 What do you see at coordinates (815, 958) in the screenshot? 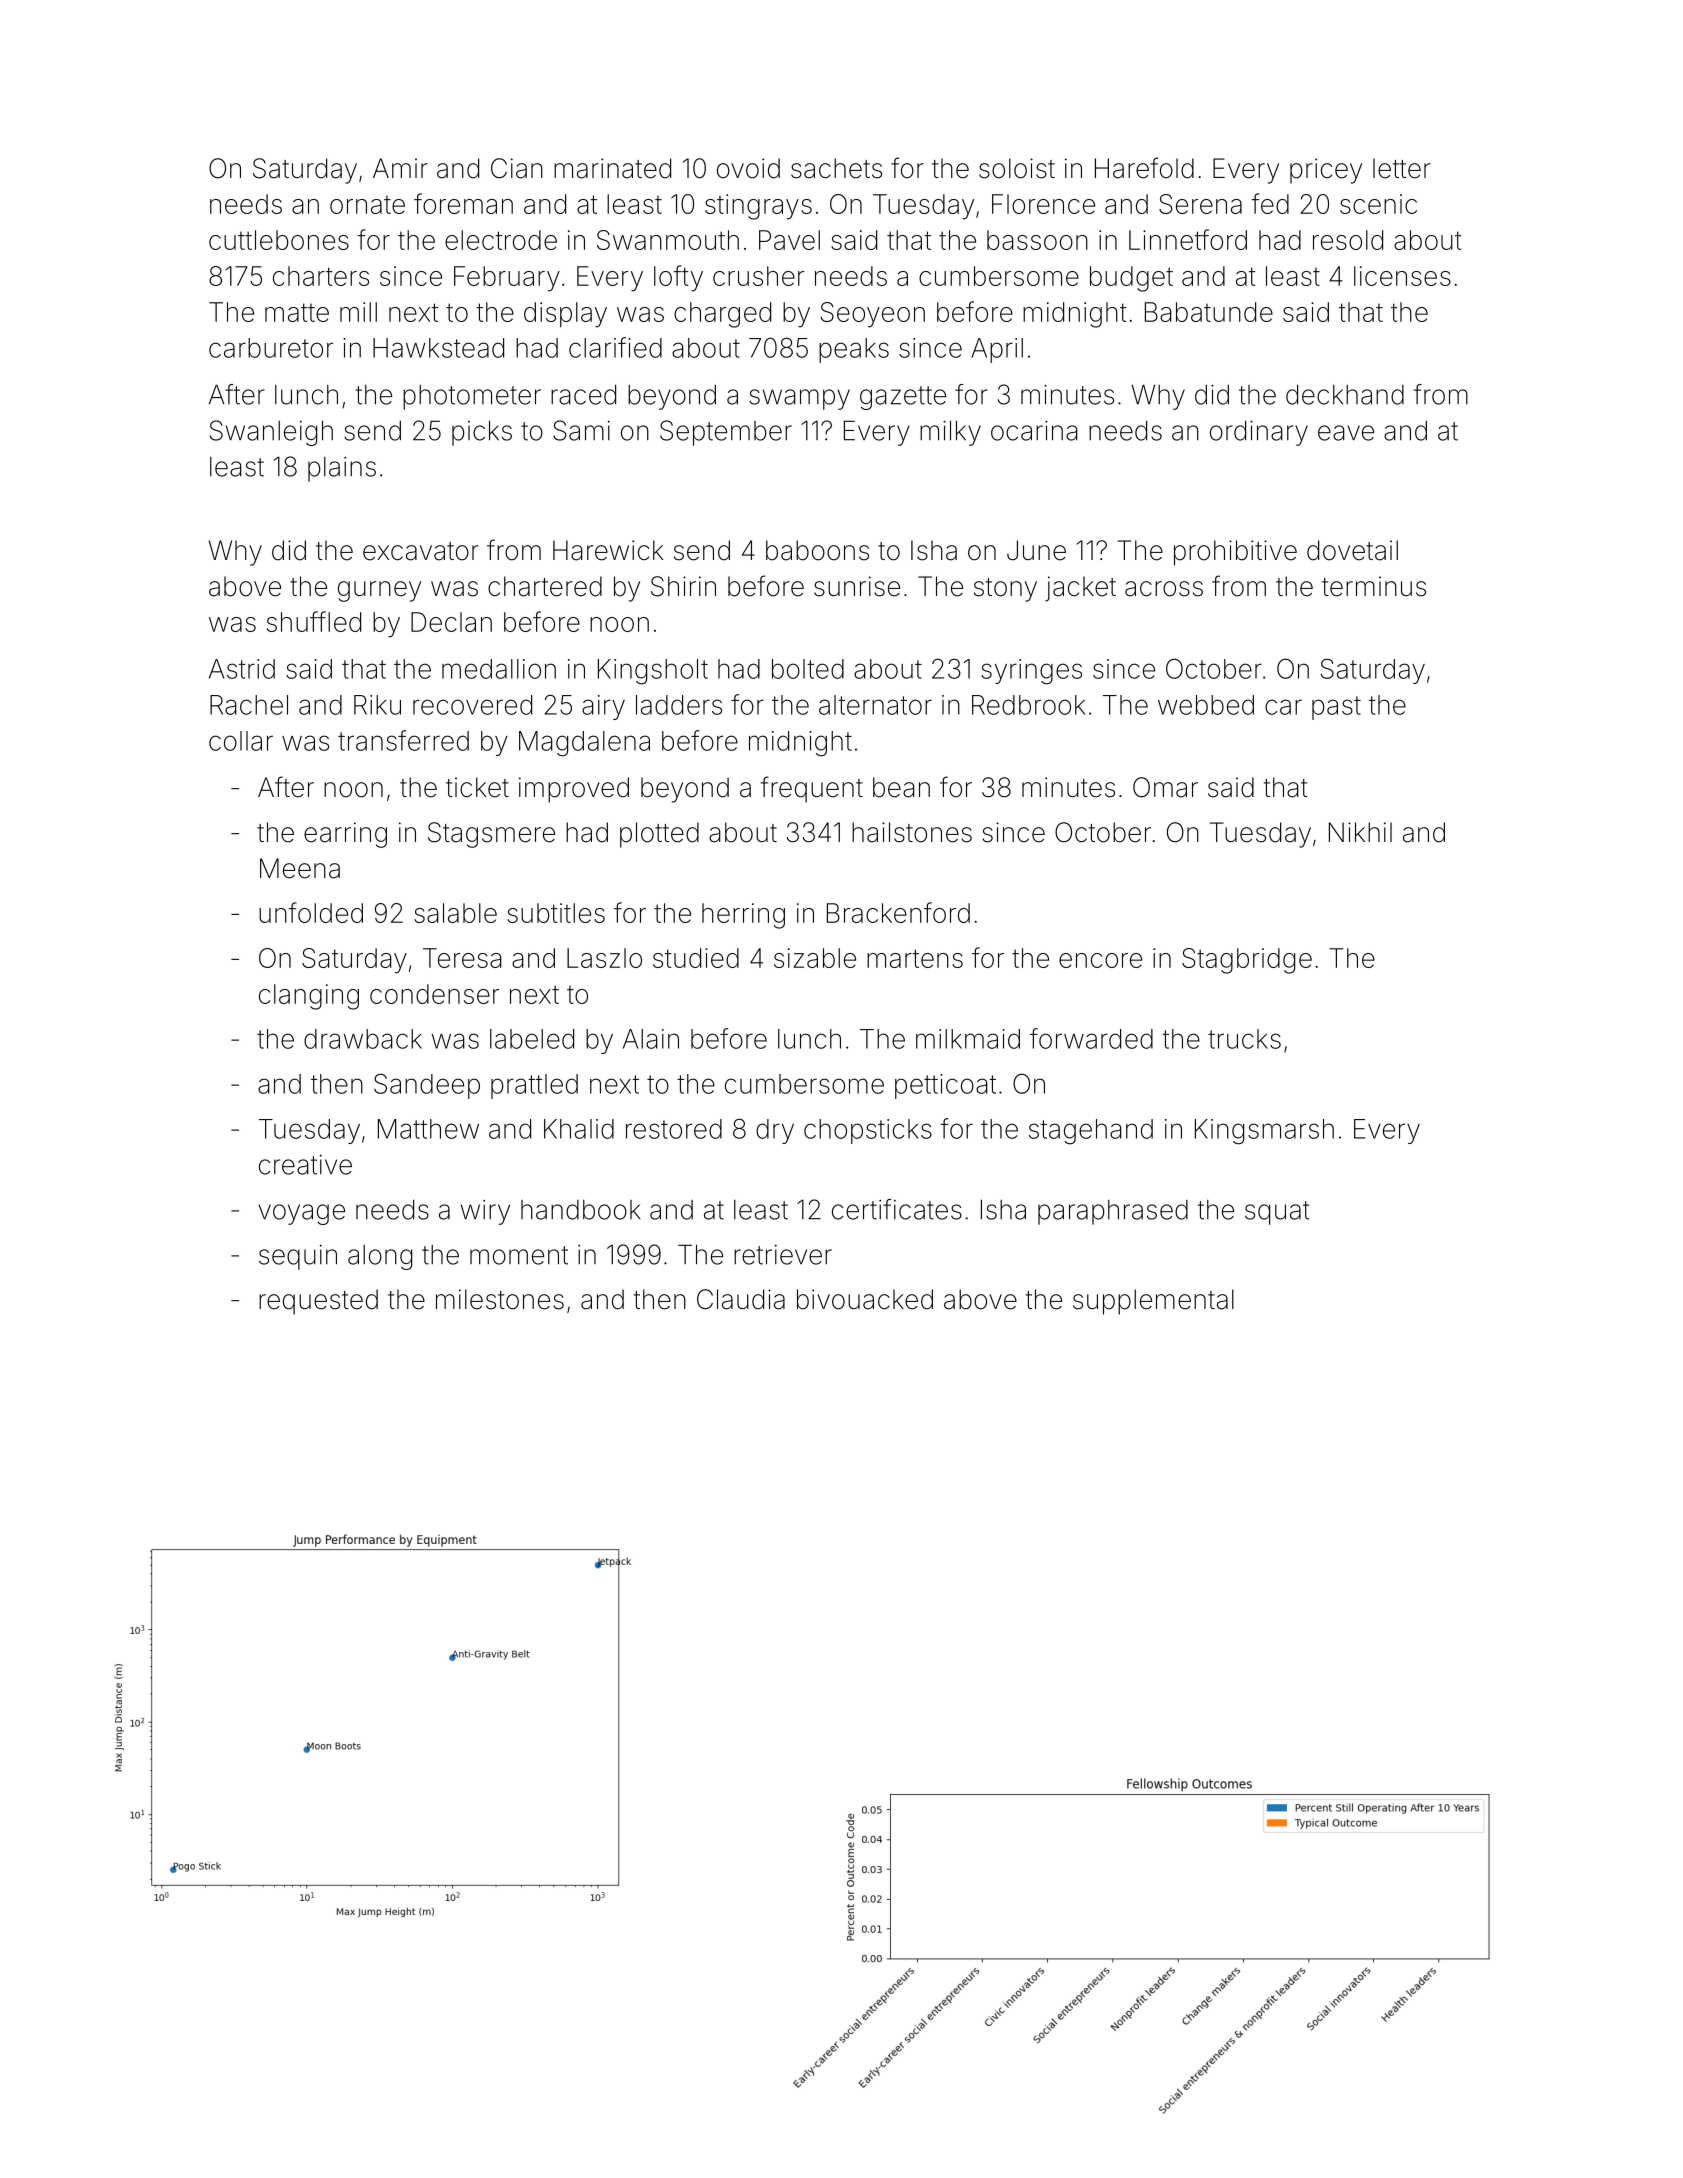
I see `sizable` at bounding box center [815, 958].
